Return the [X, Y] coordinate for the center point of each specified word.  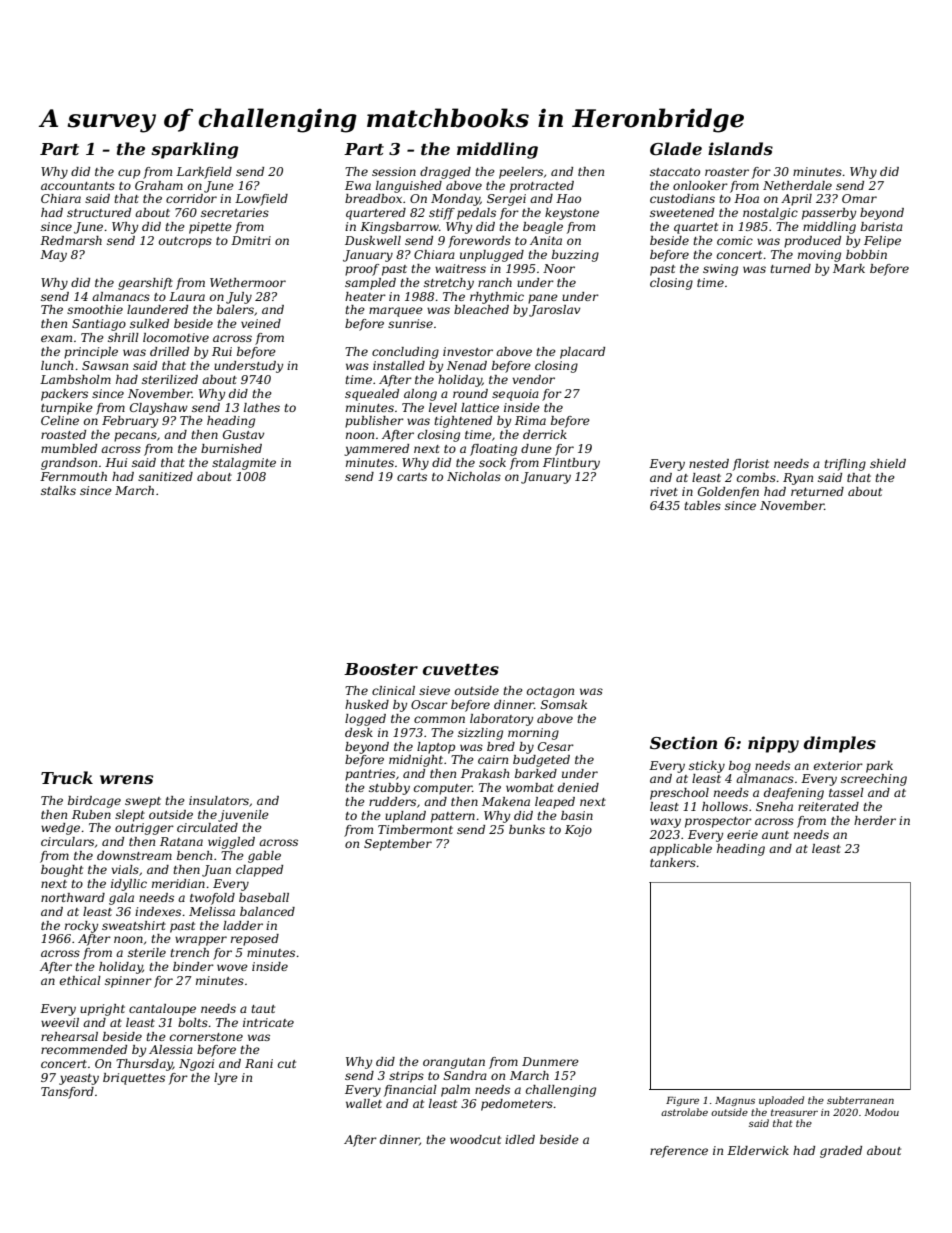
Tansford [67, 1093]
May [53, 256]
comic [735, 240]
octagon [550, 692]
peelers [521, 173]
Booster [381, 669]
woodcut [475, 1139]
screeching [874, 780]
